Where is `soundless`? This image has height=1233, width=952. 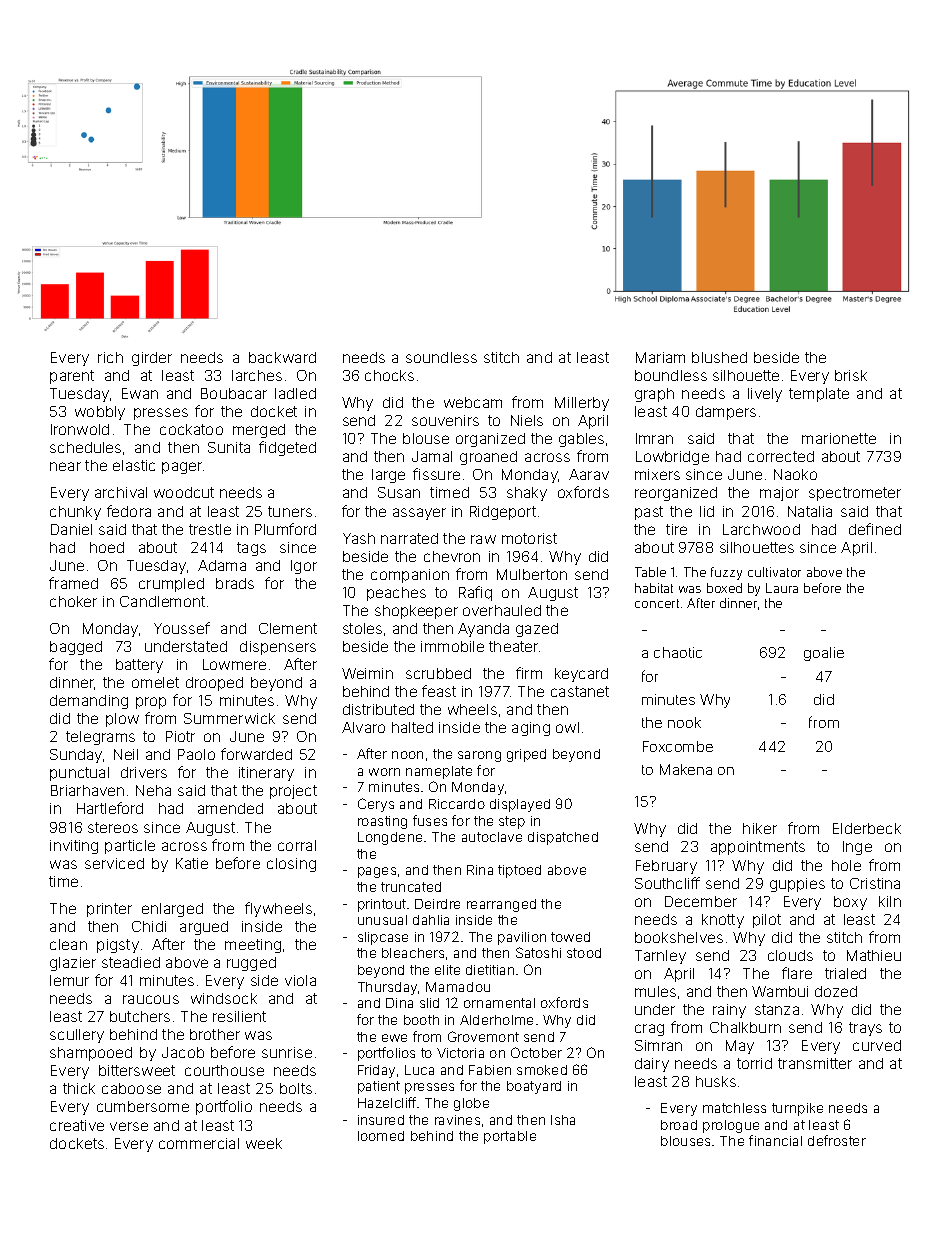 soundless is located at coordinates (441, 357).
